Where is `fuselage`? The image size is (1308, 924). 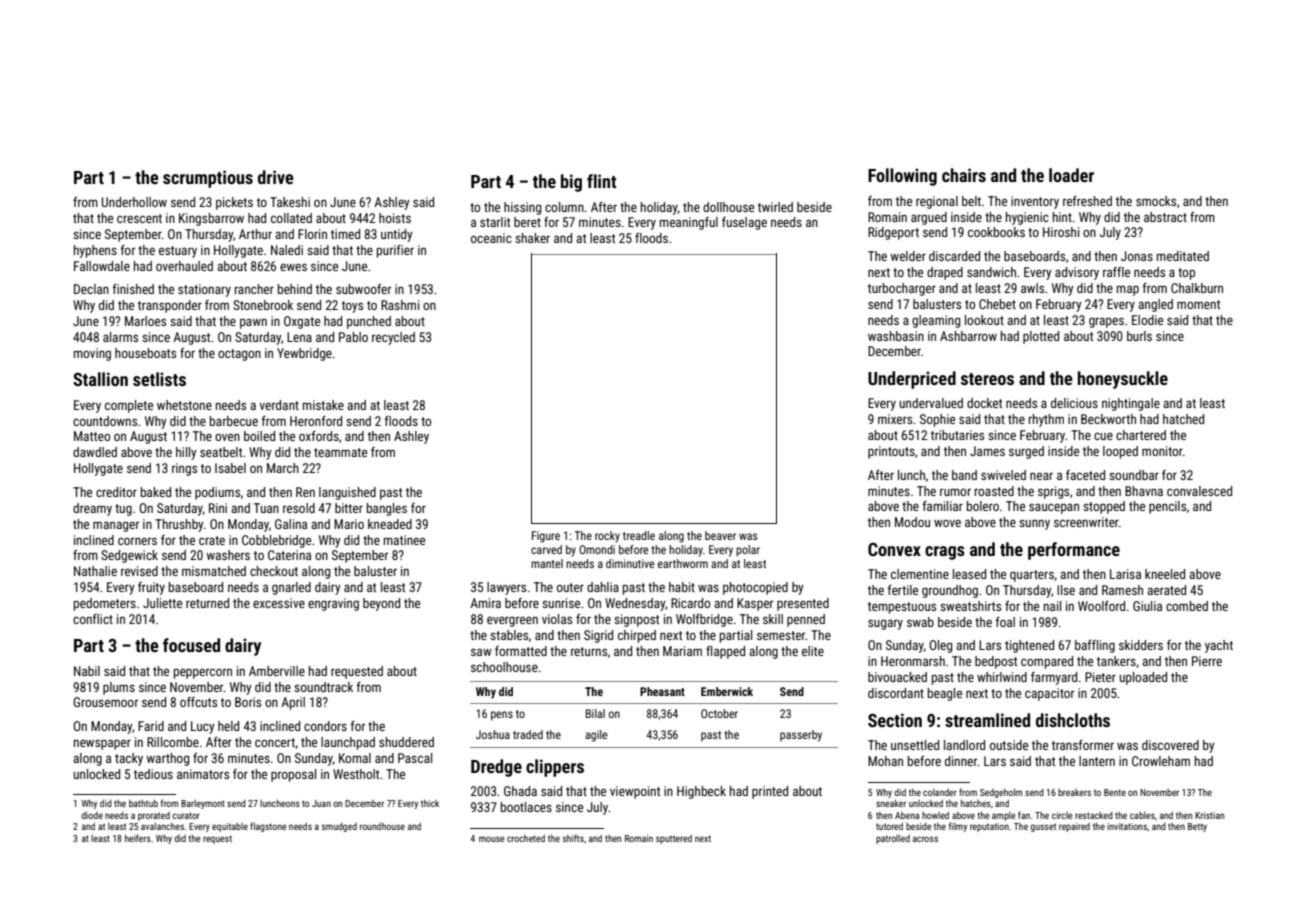 fuselage is located at coordinates (744, 223).
